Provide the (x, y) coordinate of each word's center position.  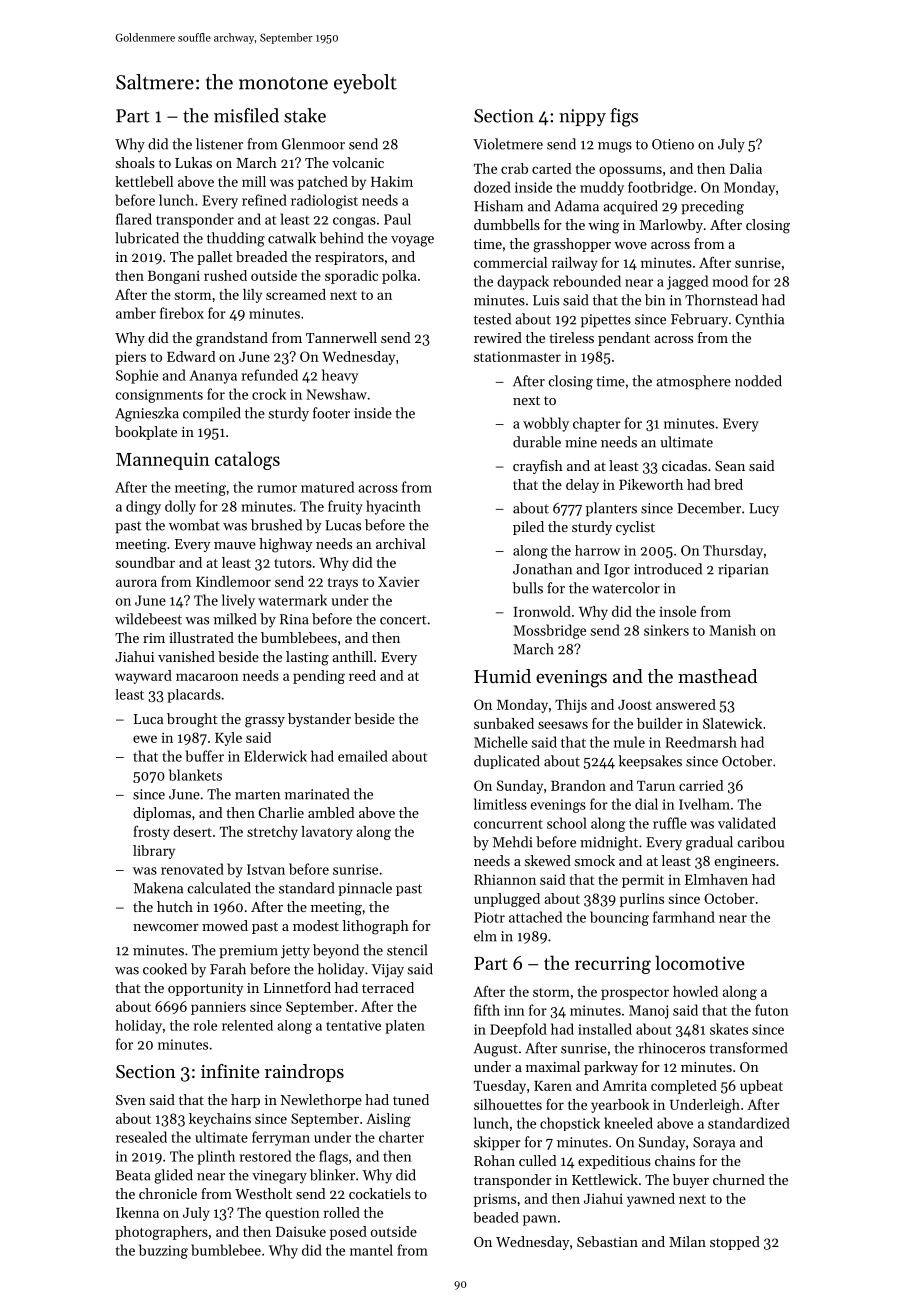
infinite (230, 1071)
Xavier (399, 582)
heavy (340, 376)
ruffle (670, 823)
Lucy (764, 510)
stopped (735, 1243)
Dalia (746, 168)
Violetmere (508, 144)
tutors (293, 563)
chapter (597, 424)
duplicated (507, 762)
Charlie (281, 812)
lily (252, 296)
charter (401, 1137)
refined (264, 200)
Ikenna (137, 1212)
